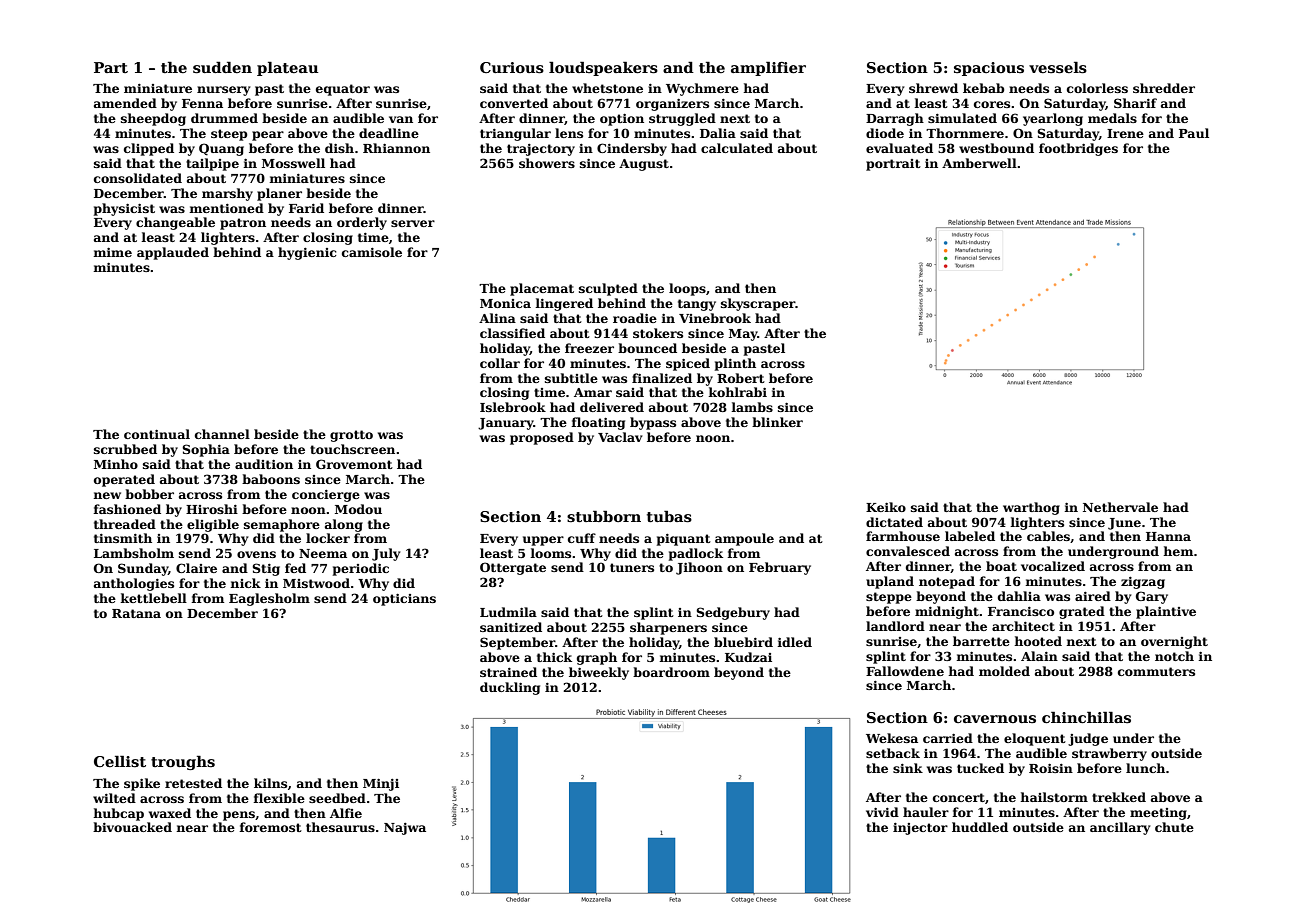 Image resolution: width=1308 pixels, height=924 pixels. I want to click on nick, so click(245, 583).
